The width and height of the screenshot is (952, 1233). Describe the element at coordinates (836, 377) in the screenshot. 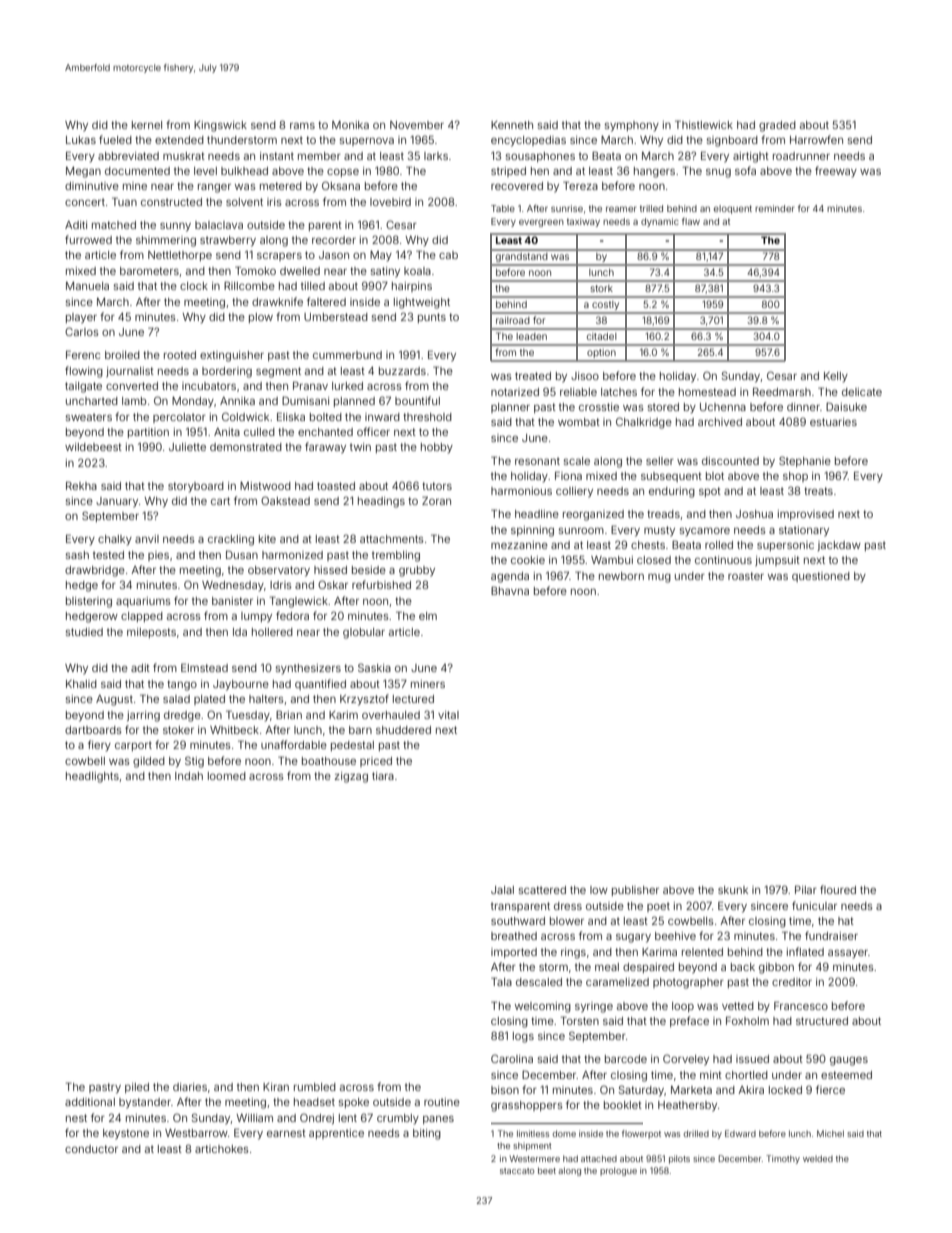

I see `Kelly` at that location.
